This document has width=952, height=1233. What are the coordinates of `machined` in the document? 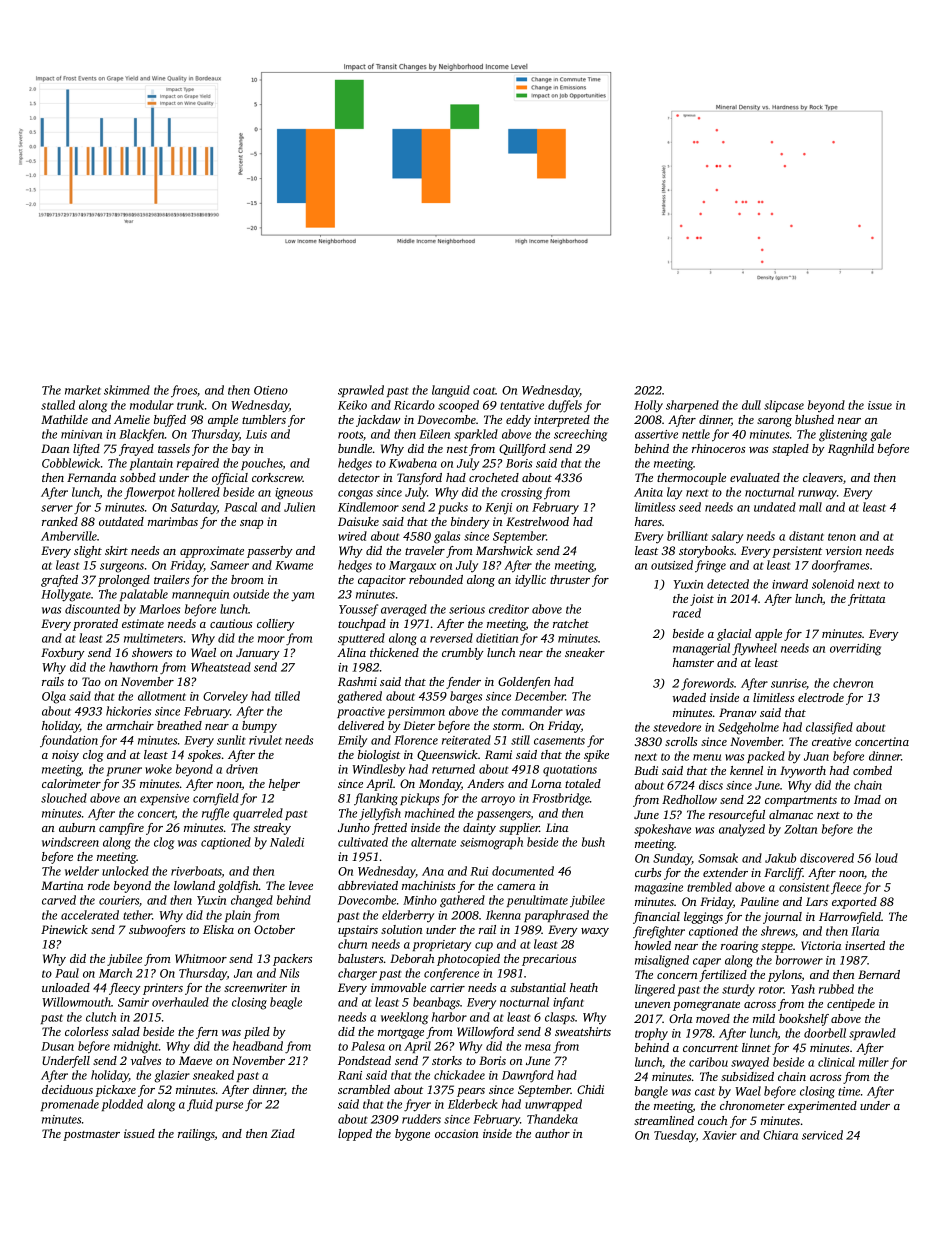 It's located at (430, 813).
